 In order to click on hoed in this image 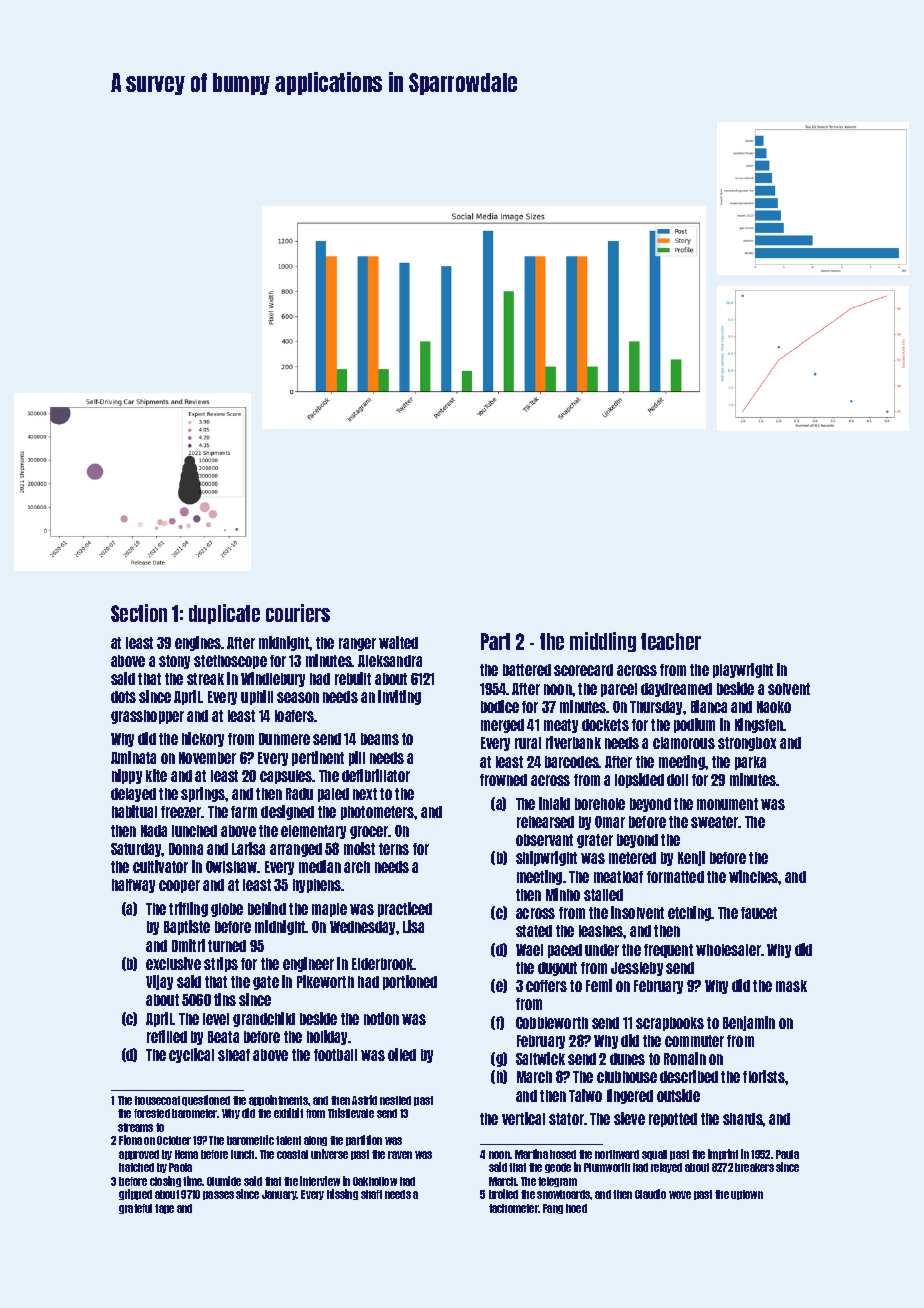, I will do `click(576, 1208)`.
